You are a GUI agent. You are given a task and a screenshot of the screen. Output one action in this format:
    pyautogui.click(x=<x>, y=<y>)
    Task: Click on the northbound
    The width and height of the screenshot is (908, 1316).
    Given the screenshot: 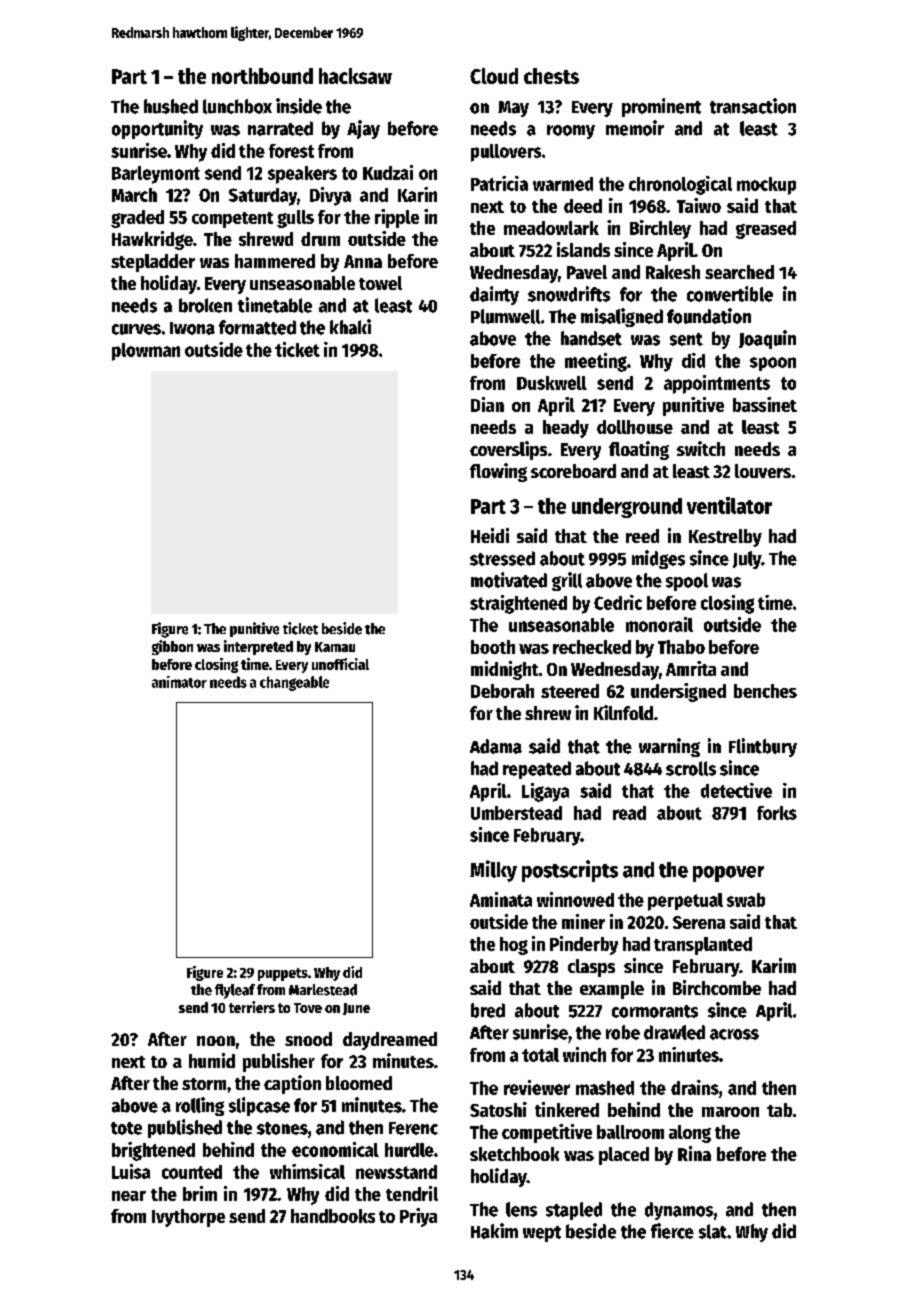 What is the action you would take?
    pyautogui.click(x=262, y=76)
